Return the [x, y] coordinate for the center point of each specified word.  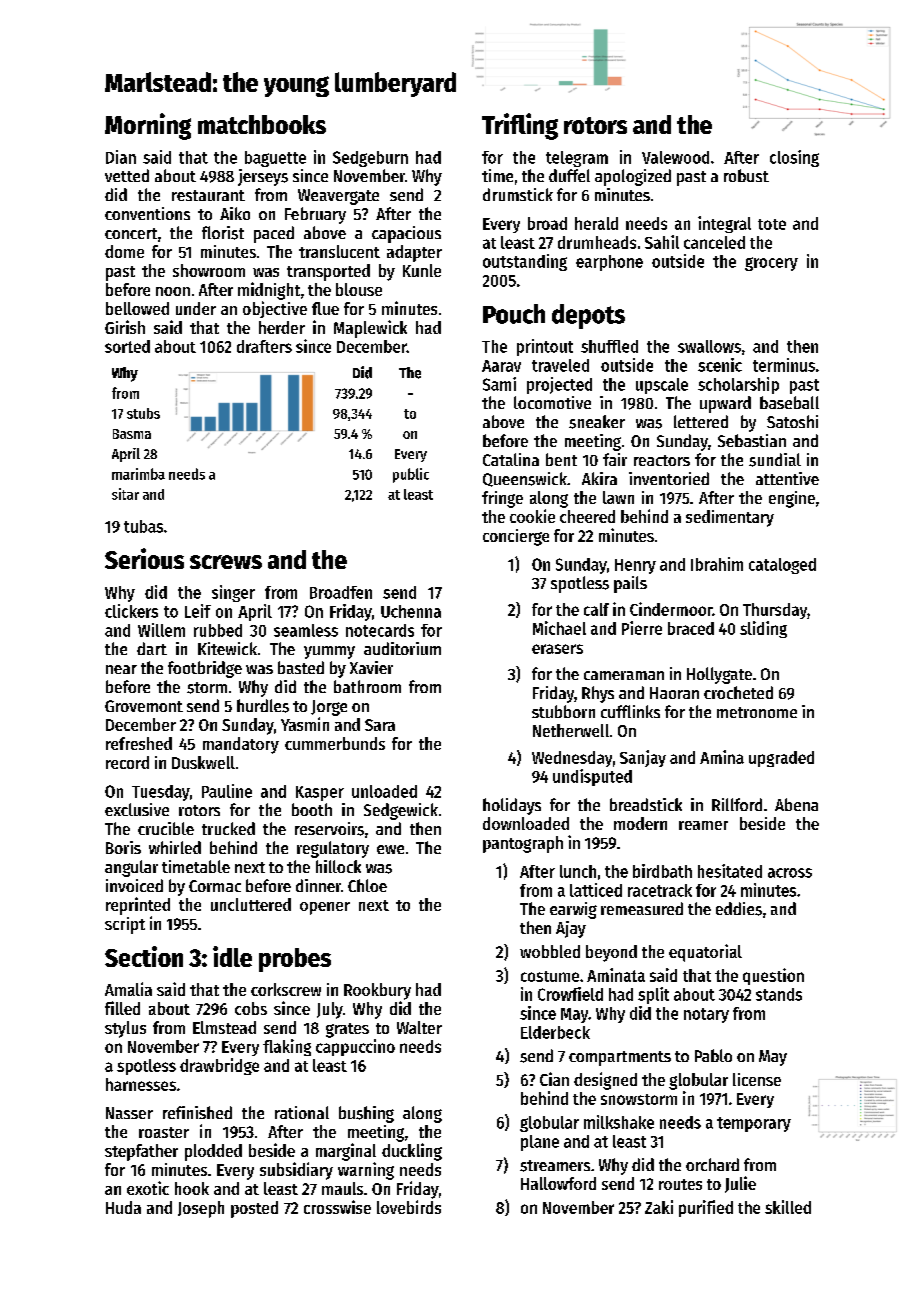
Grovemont [144, 706]
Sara [380, 725]
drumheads [597, 242]
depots [588, 316]
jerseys [263, 177]
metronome [757, 712]
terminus [784, 365]
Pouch [514, 314]
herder [282, 327]
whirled [175, 847]
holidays [512, 806]
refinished [197, 1112]
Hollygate [719, 675]
